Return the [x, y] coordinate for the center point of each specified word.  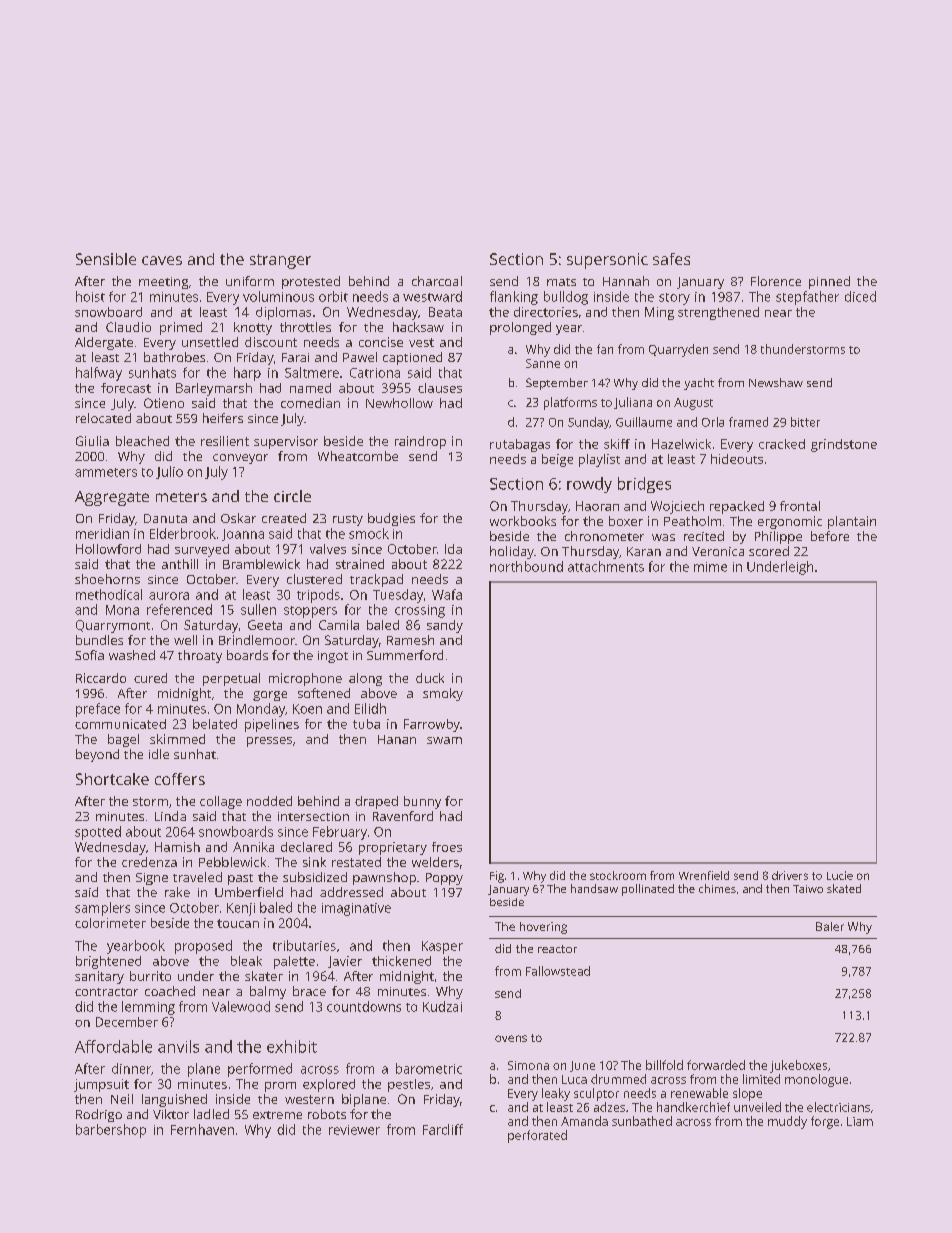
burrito [150, 976]
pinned [829, 282]
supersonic [607, 261]
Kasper [442, 947]
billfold [664, 1065]
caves [162, 260]
